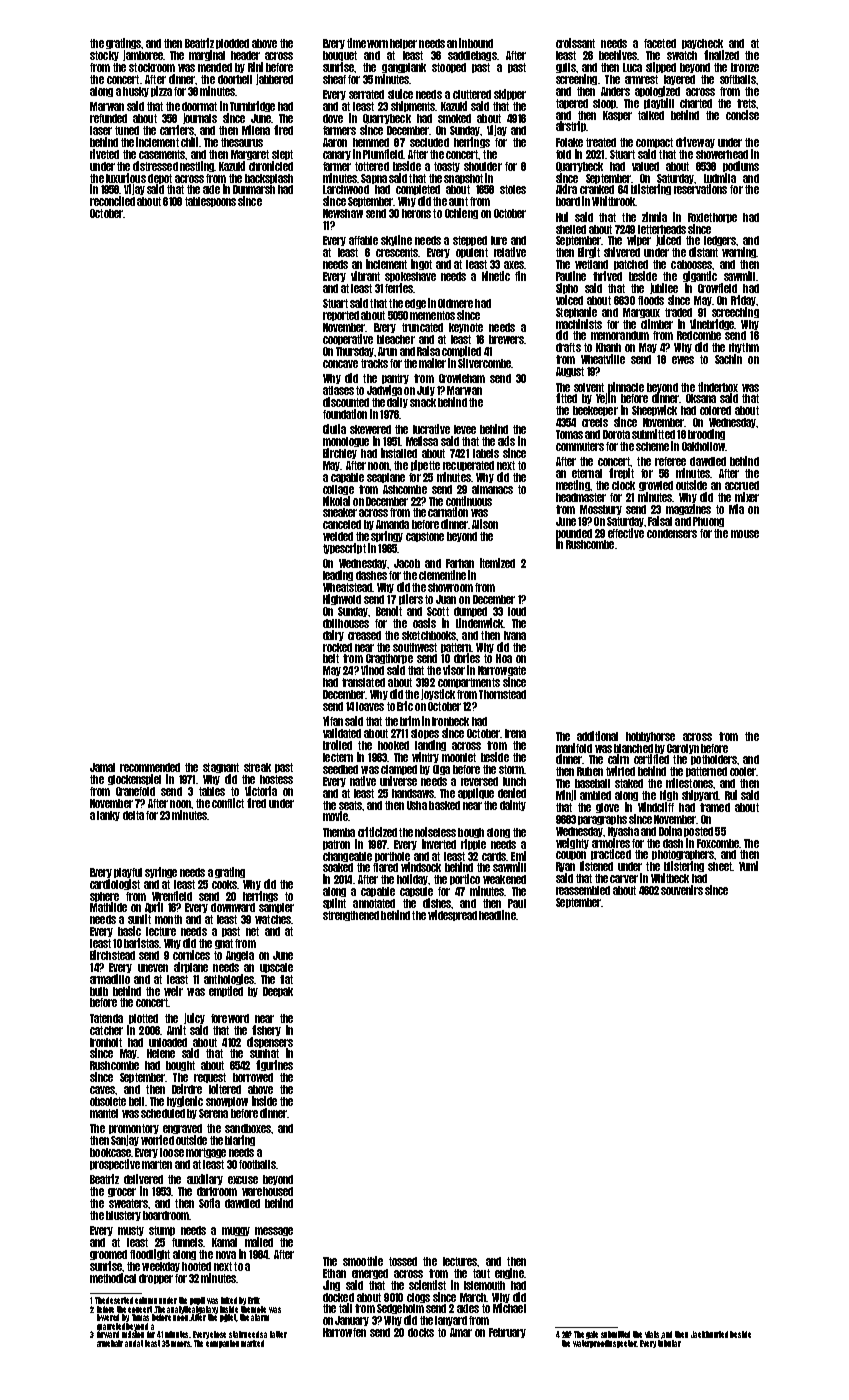 The height and width of the screenshot is (1400, 849). I want to click on almanacs, so click(492, 489).
